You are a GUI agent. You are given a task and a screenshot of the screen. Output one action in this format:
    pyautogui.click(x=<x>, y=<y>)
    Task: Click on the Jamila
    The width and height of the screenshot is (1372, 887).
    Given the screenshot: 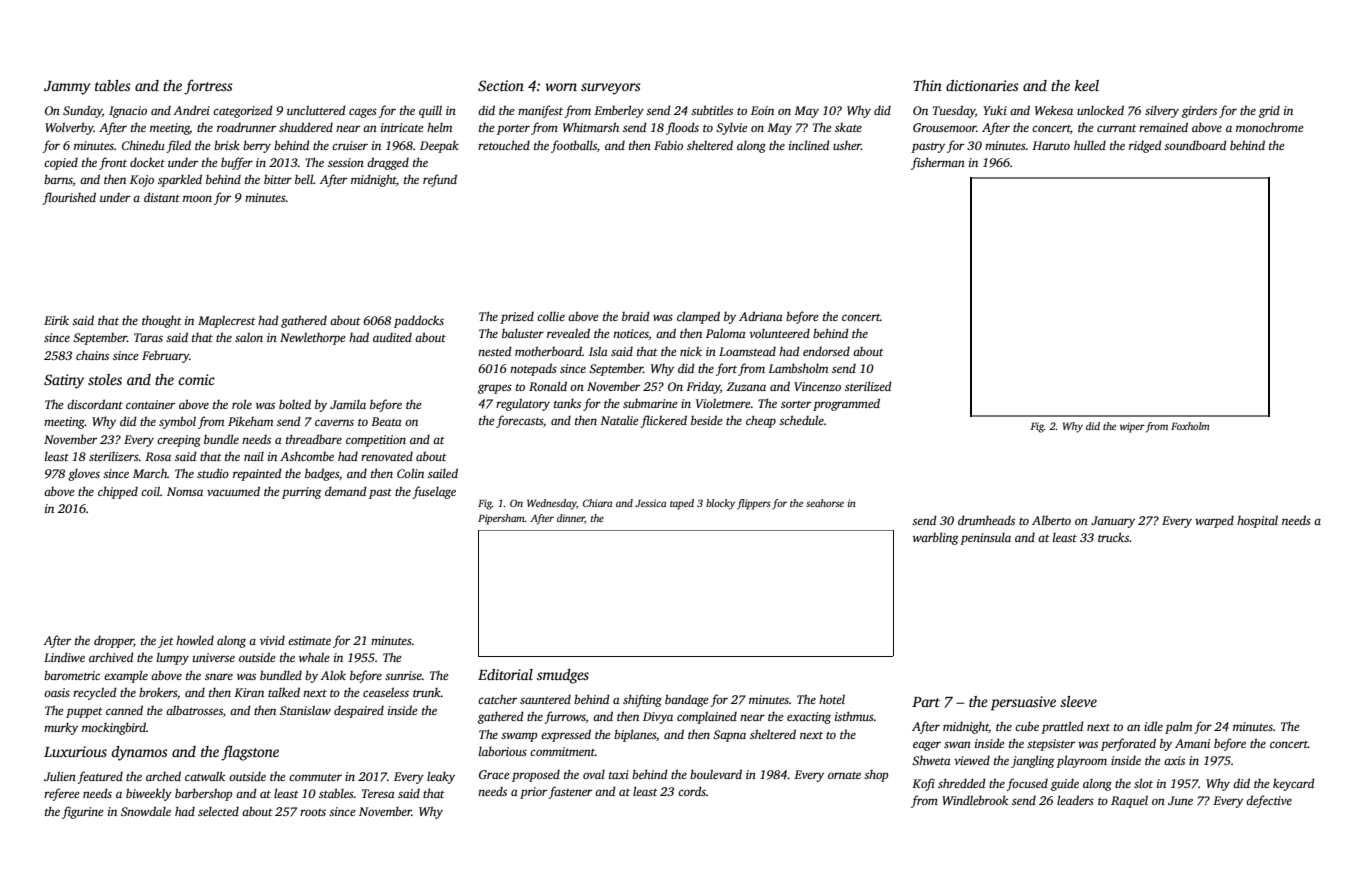 What is the action you would take?
    pyautogui.click(x=348, y=404)
